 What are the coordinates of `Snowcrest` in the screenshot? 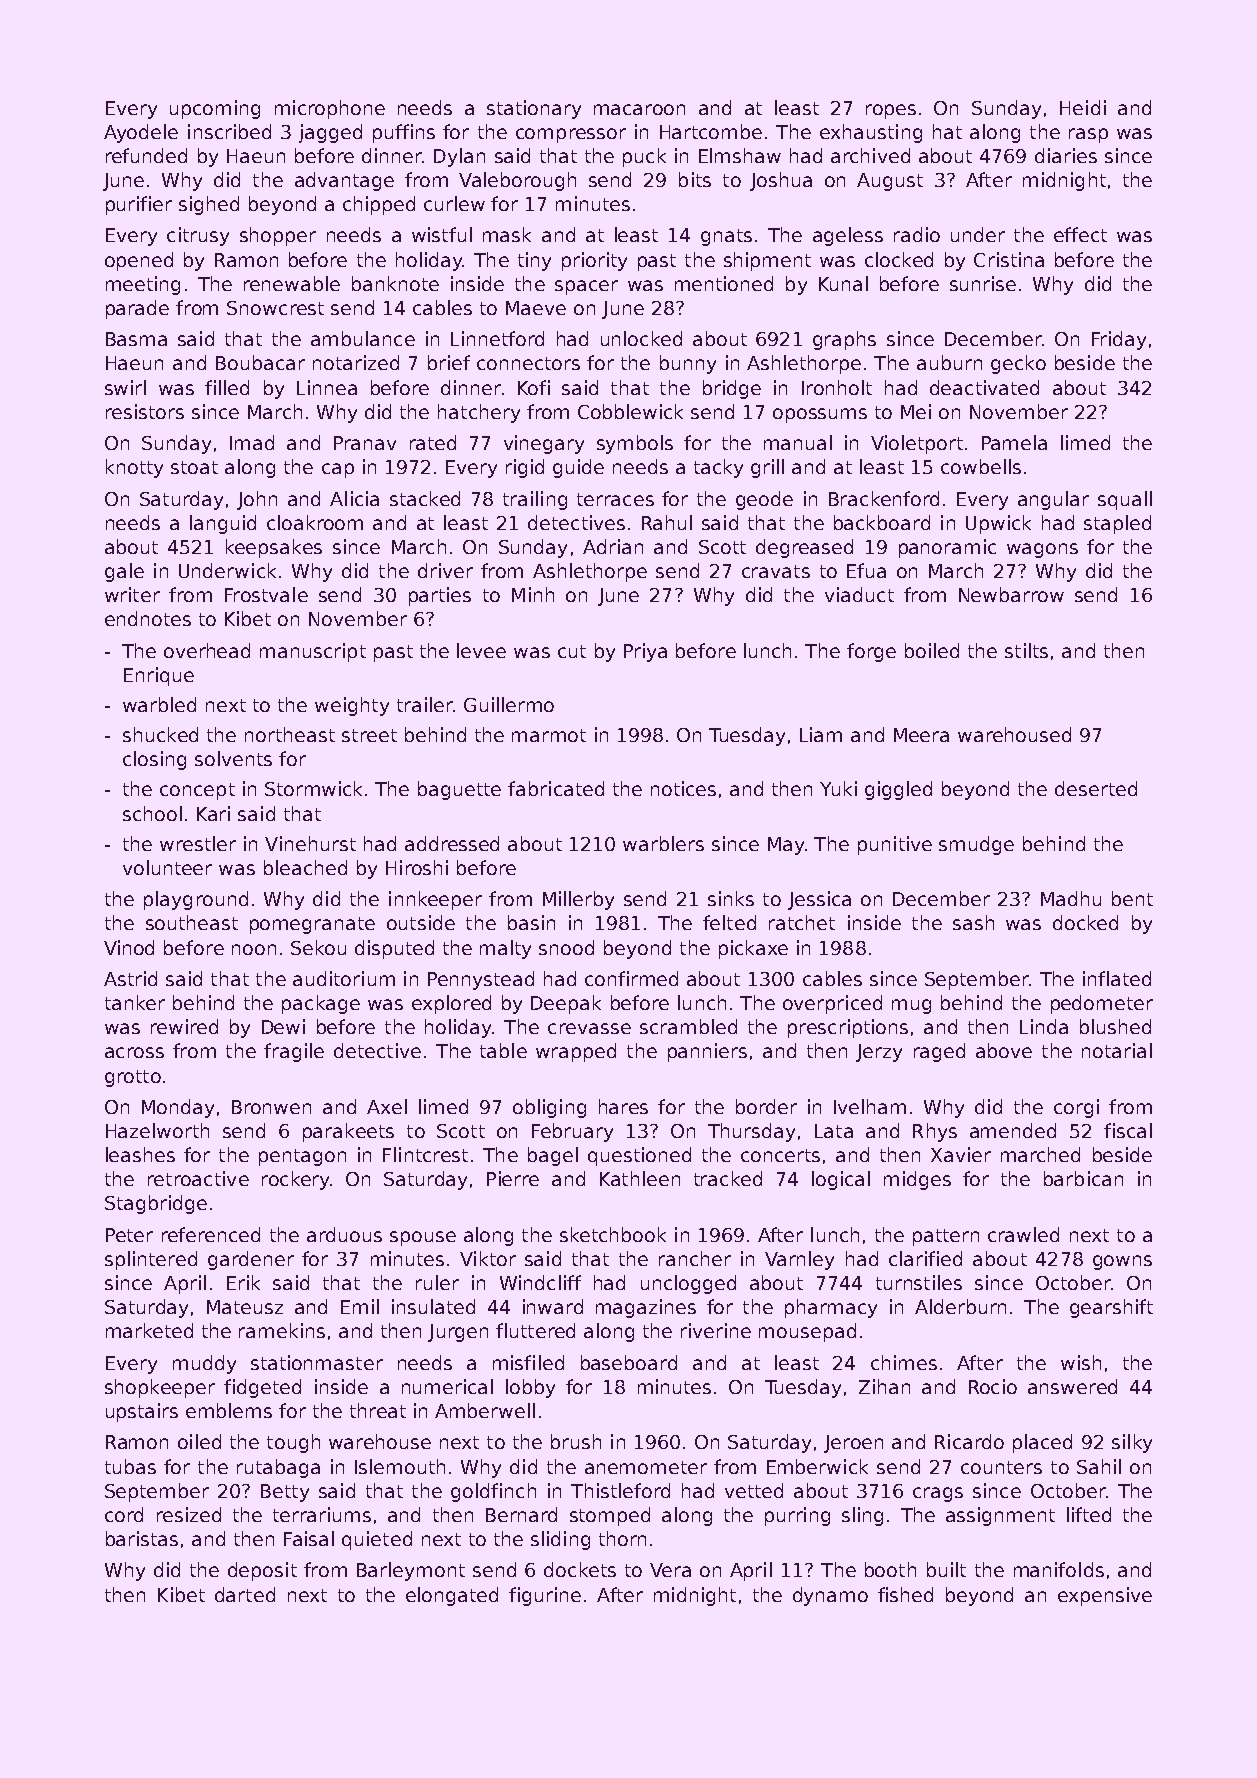 It's located at (275, 308).
